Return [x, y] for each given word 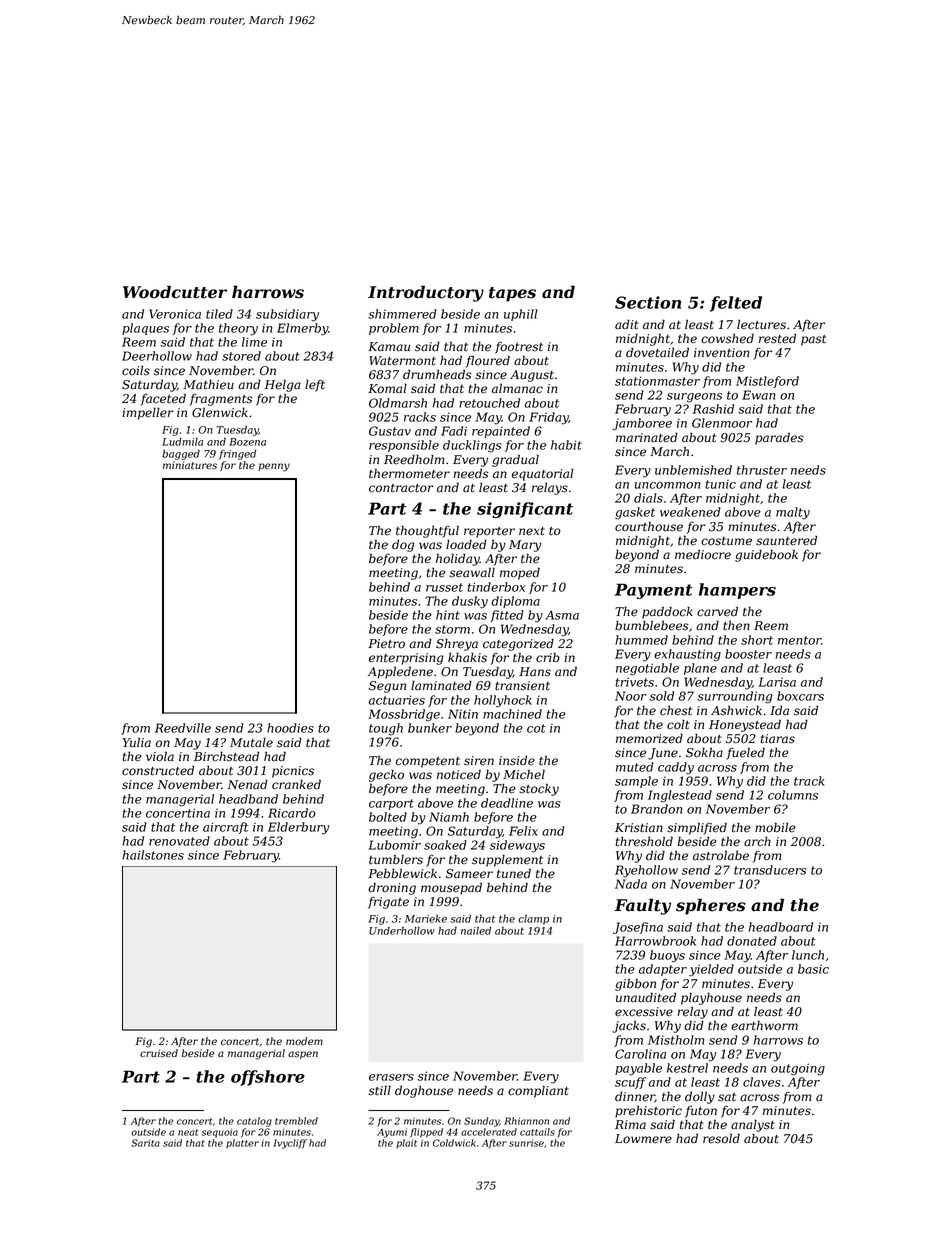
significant [525, 510]
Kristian [639, 828]
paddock [667, 612]
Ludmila [182, 441]
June [663, 754]
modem [304, 1041]
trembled [296, 1121]
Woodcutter [175, 292]
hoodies [290, 728]
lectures [761, 325]
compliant [538, 1091]
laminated [441, 686]
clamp [533, 919]
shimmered [402, 314]
